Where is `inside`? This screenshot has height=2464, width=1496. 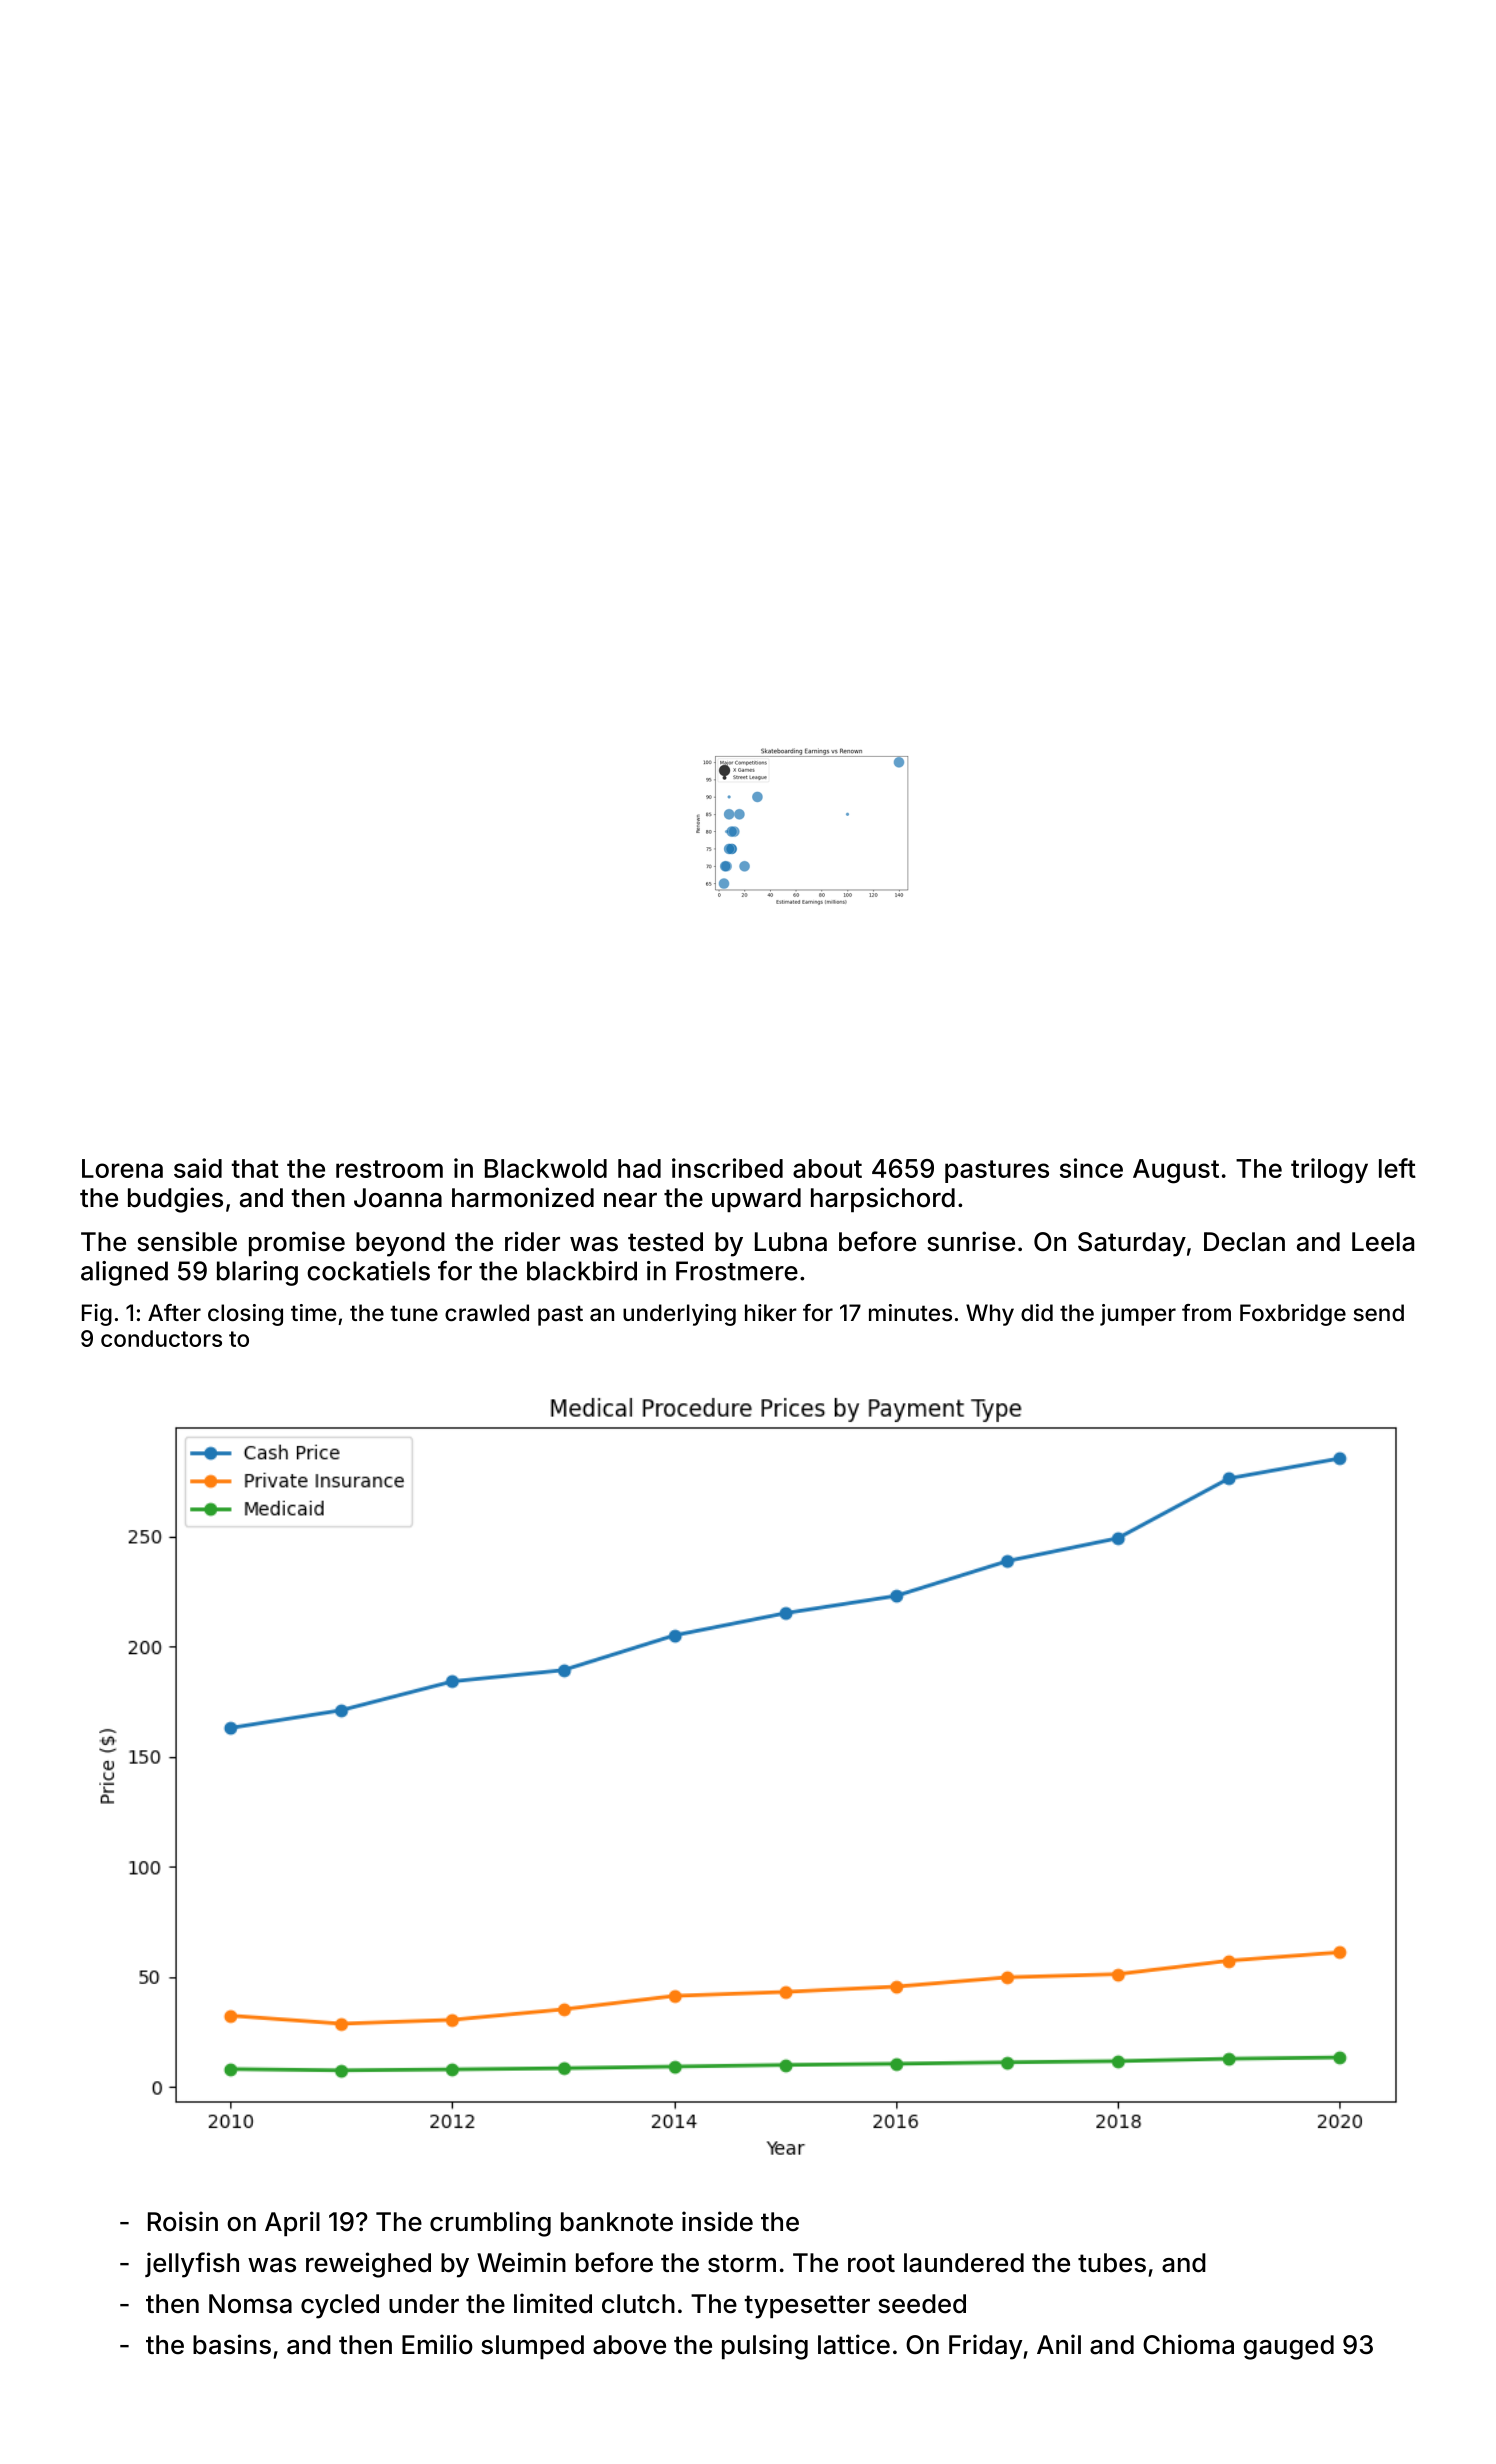
inside is located at coordinates (717, 2221).
